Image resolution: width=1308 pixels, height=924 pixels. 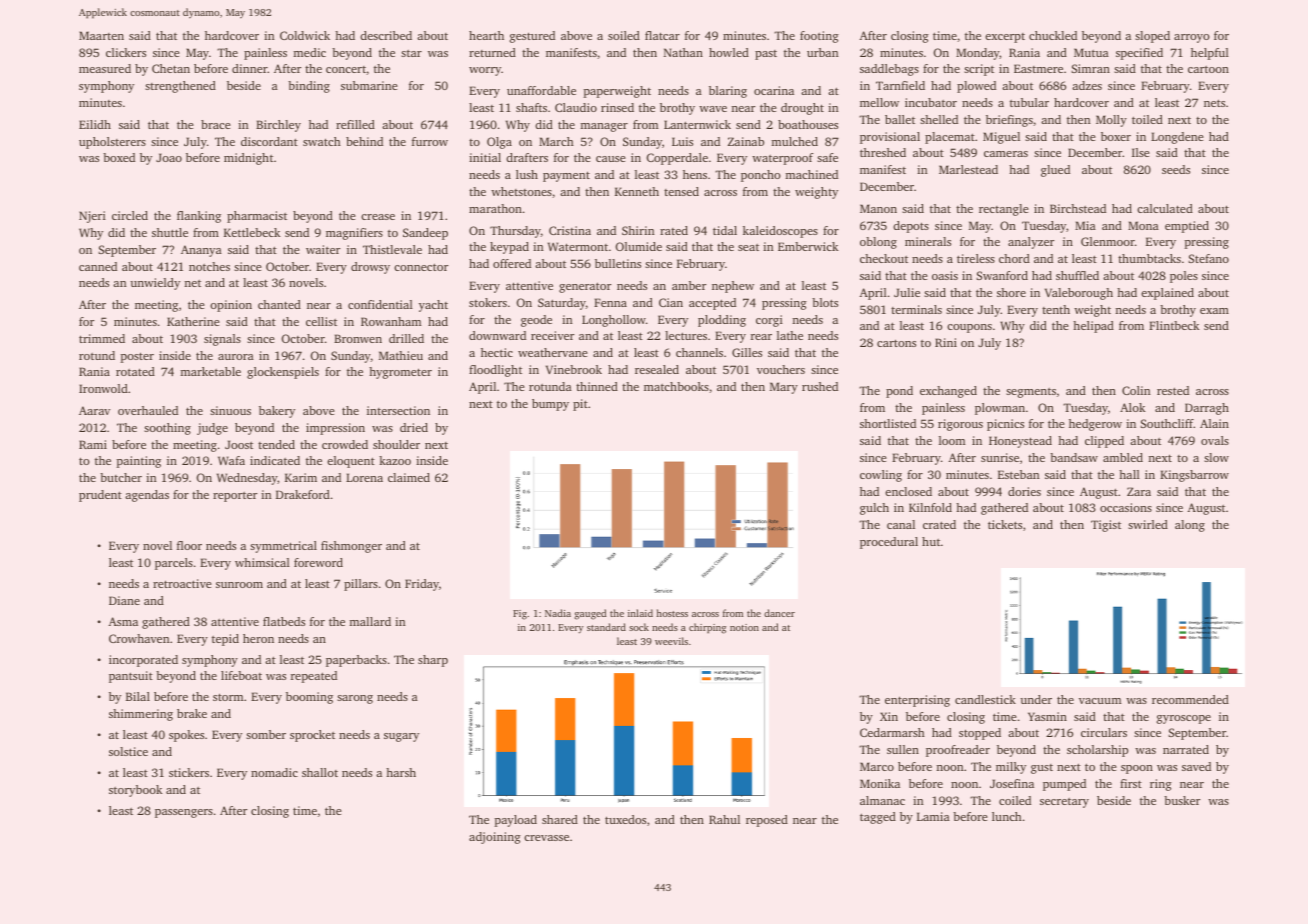 What do you see at coordinates (662, 35) in the image?
I see `flatcar` at bounding box center [662, 35].
